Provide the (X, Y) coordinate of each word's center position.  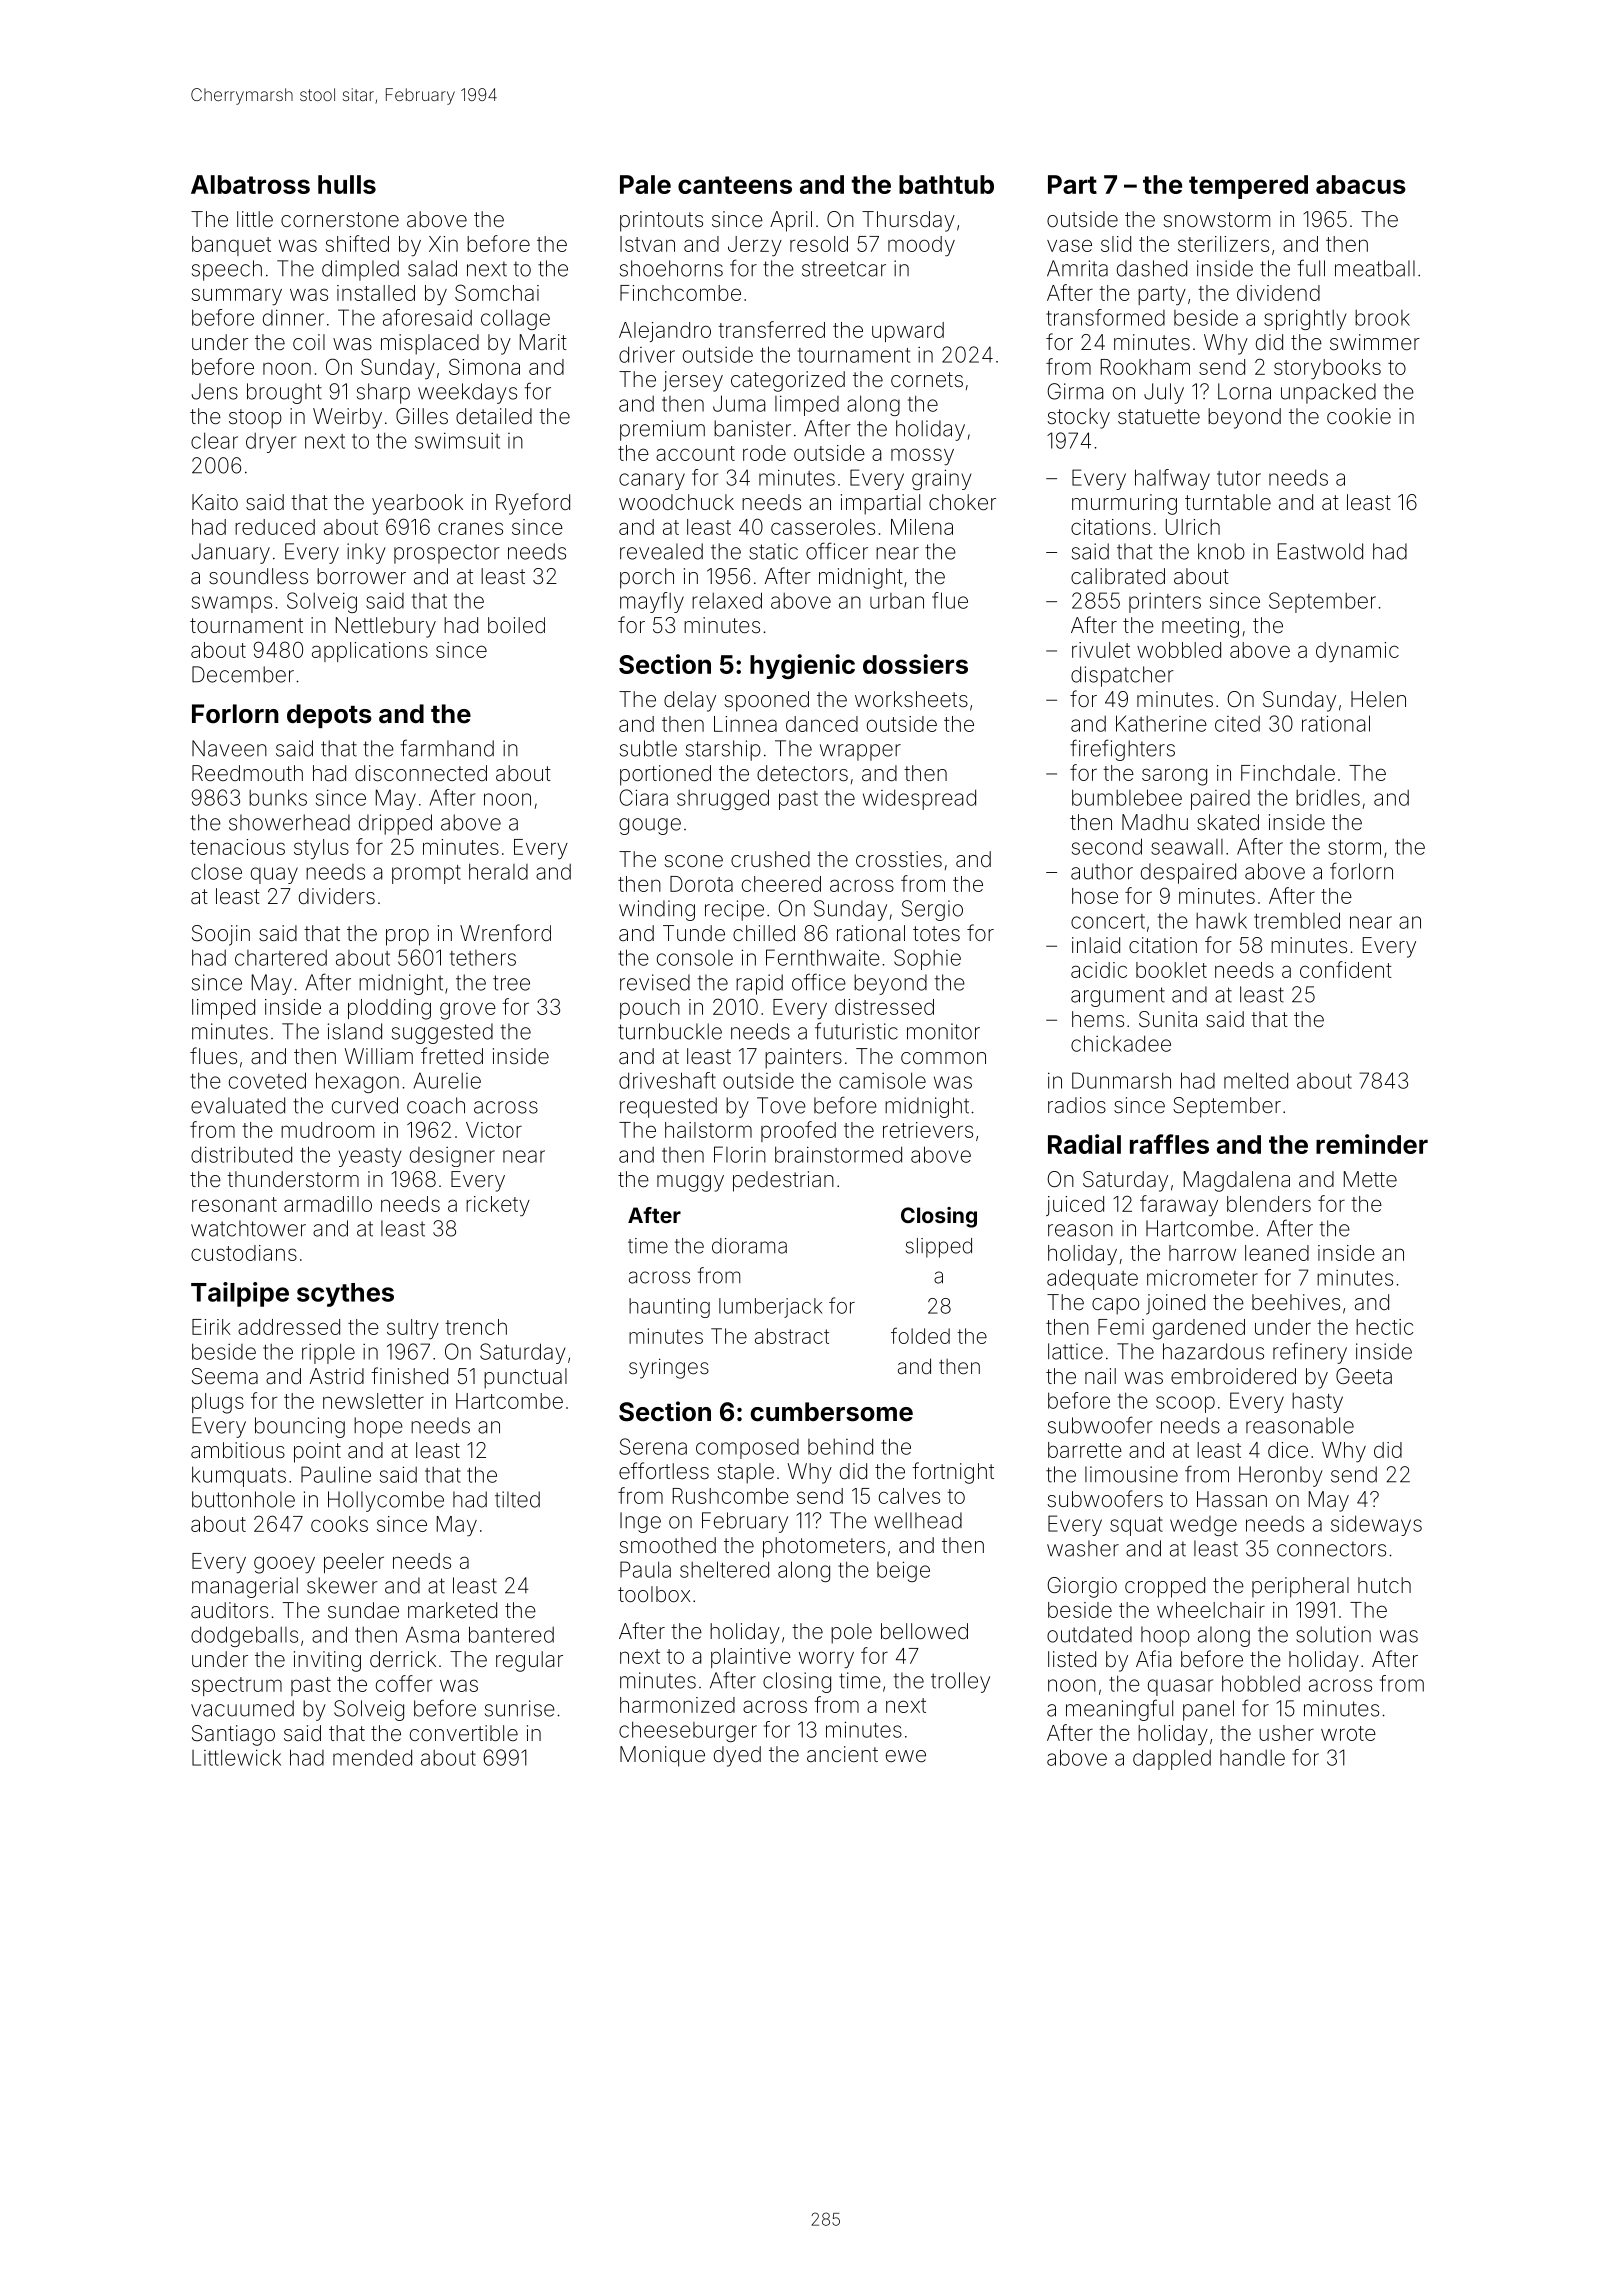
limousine (1131, 1474)
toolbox (654, 1594)
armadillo (328, 1204)
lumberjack (770, 1308)
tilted (517, 1499)
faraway (1179, 1205)
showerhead (289, 822)
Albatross (250, 184)
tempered (1248, 187)
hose (1095, 896)
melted (1256, 1080)
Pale (645, 184)
